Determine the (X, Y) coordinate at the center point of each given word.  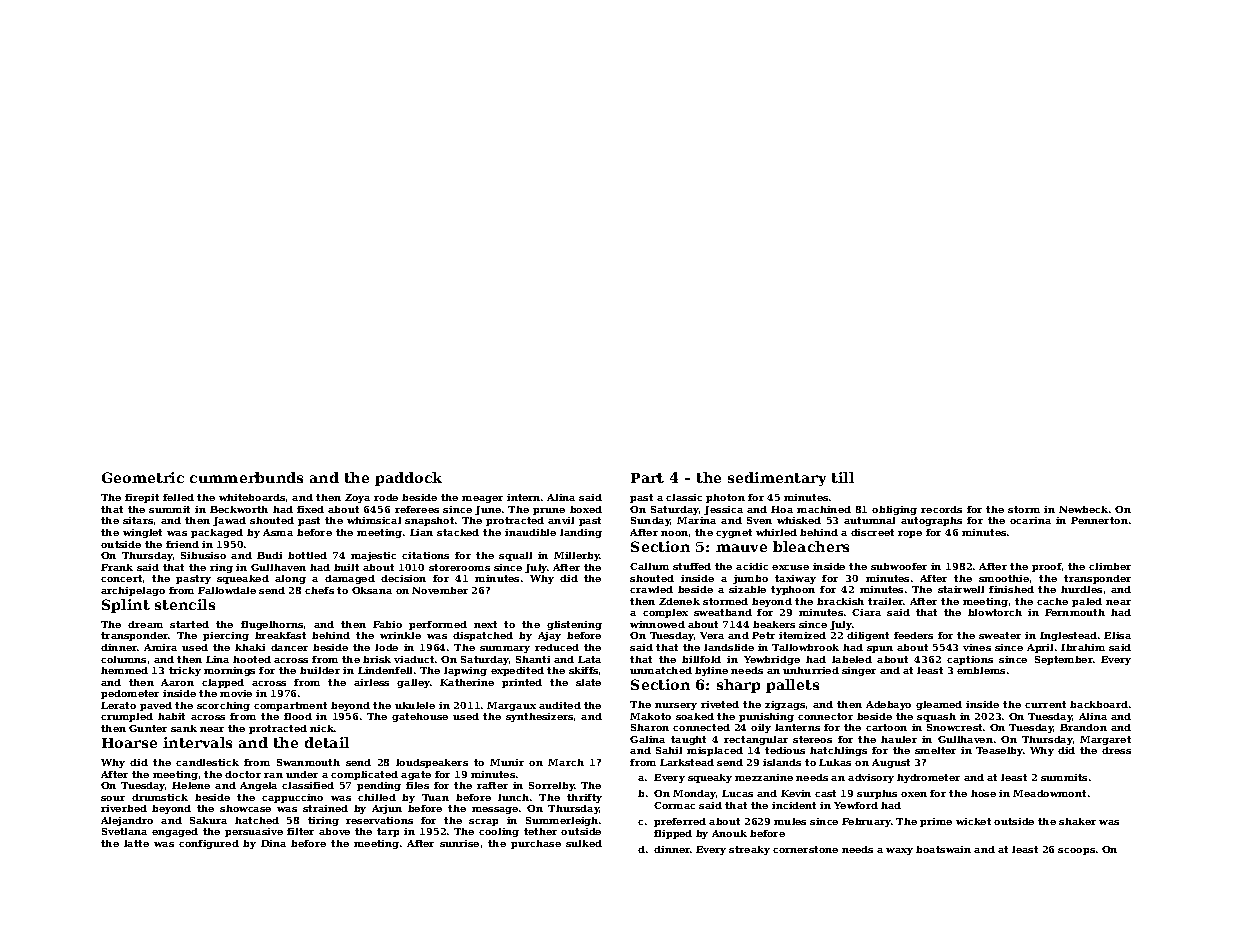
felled (178, 497)
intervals (197, 742)
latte (136, 843)
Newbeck (1083, 509)
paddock (408, 479)
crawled (651, 589)
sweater (1000, 635)
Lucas (737, 793)
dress (1116, 750)
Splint (126, 606)
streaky (749, 850)
